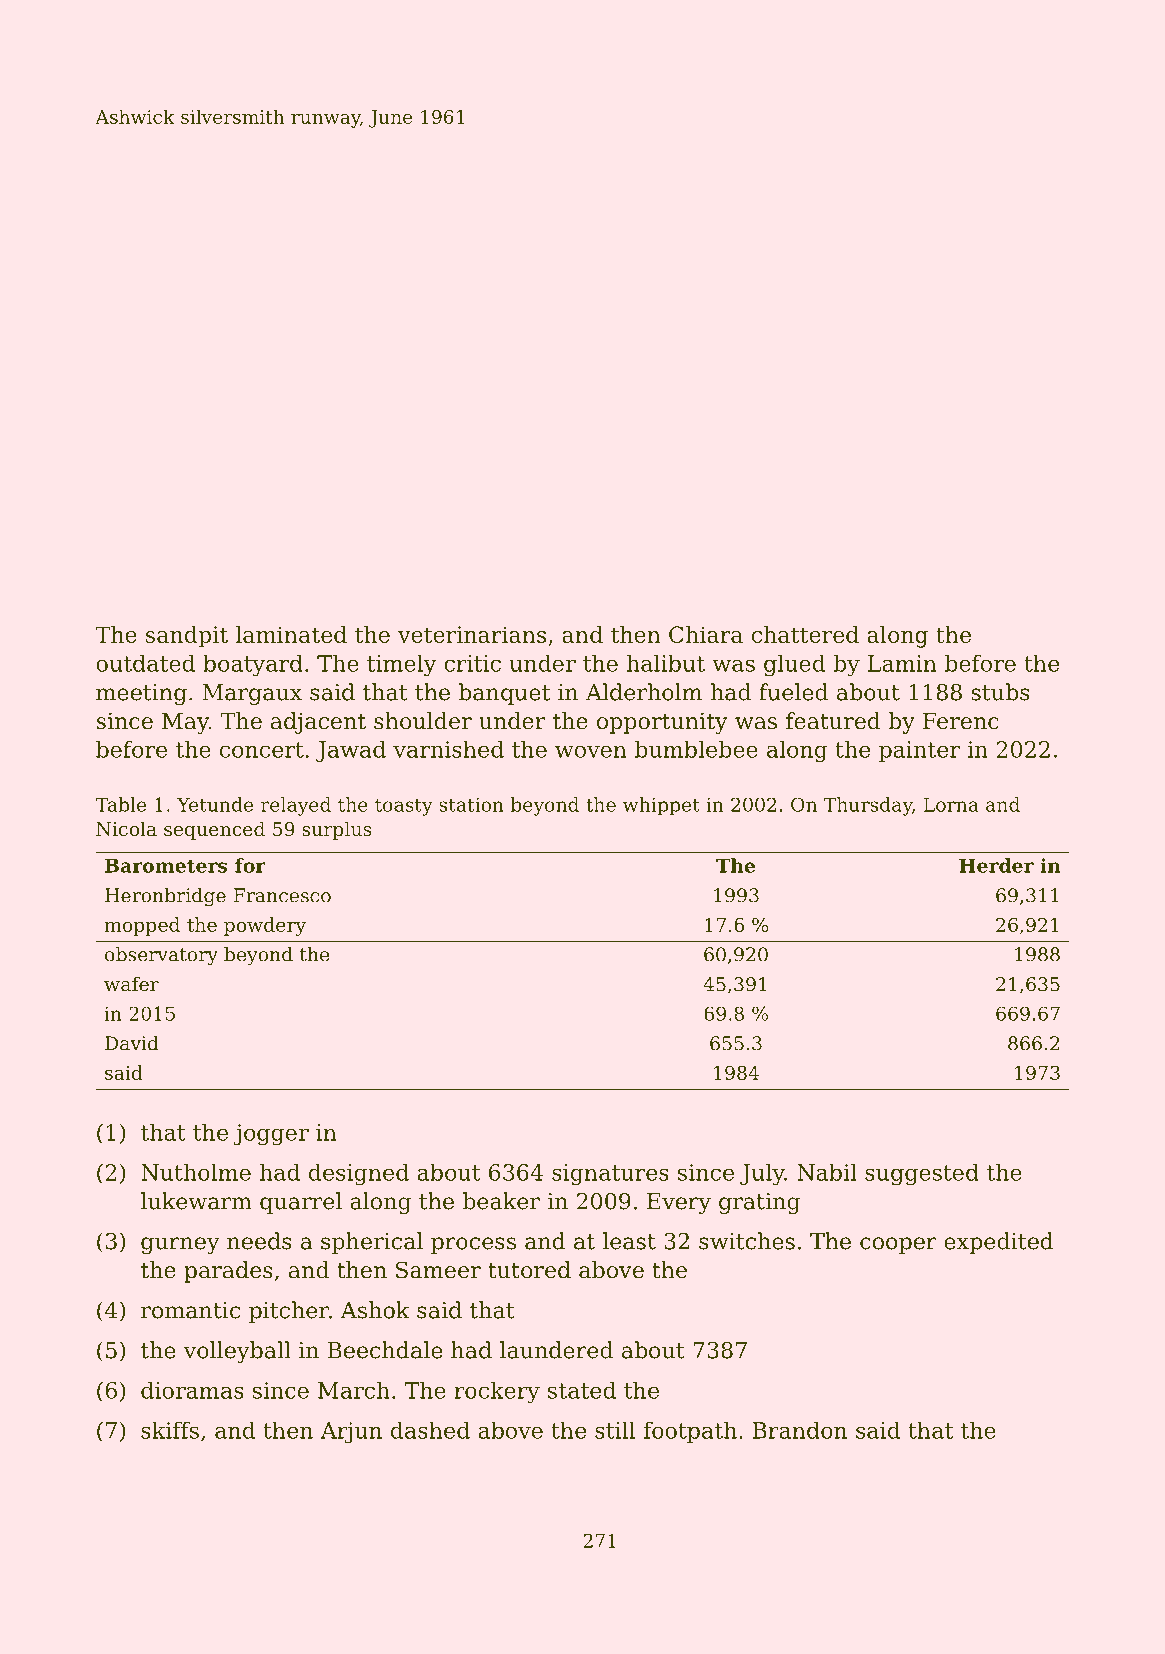 This screenshot has height=1654, width=1165. Describe the element at coordinates (805, 634) in the screenshot. I see `chattered` at that location.
